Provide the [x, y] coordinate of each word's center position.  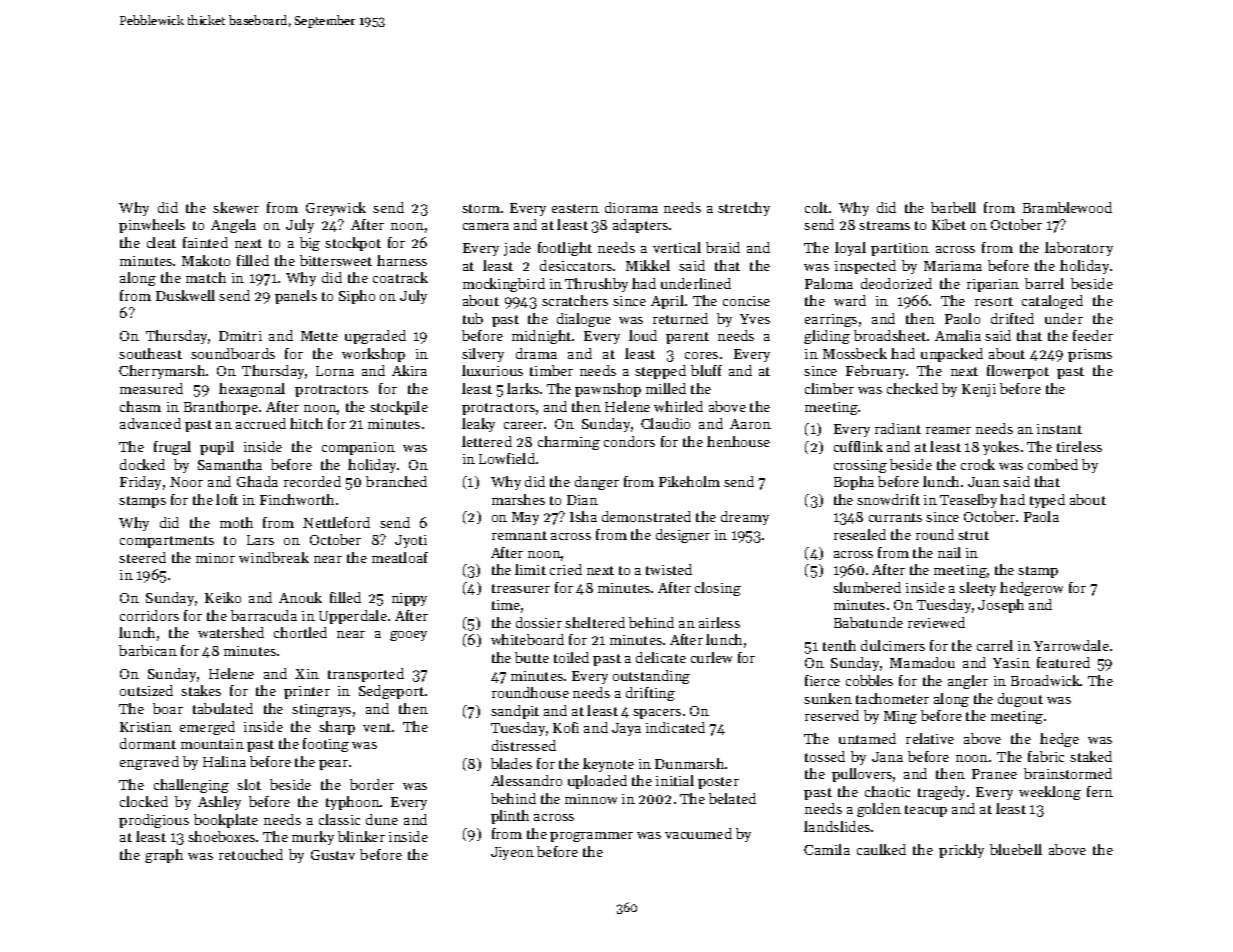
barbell [953, 207]
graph [164, 856]
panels [296, 297]
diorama [631, 207]
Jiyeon [512, 853]
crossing [860, 466]
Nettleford [336, 522]
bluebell [1016, 849]
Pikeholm [689, 481]
